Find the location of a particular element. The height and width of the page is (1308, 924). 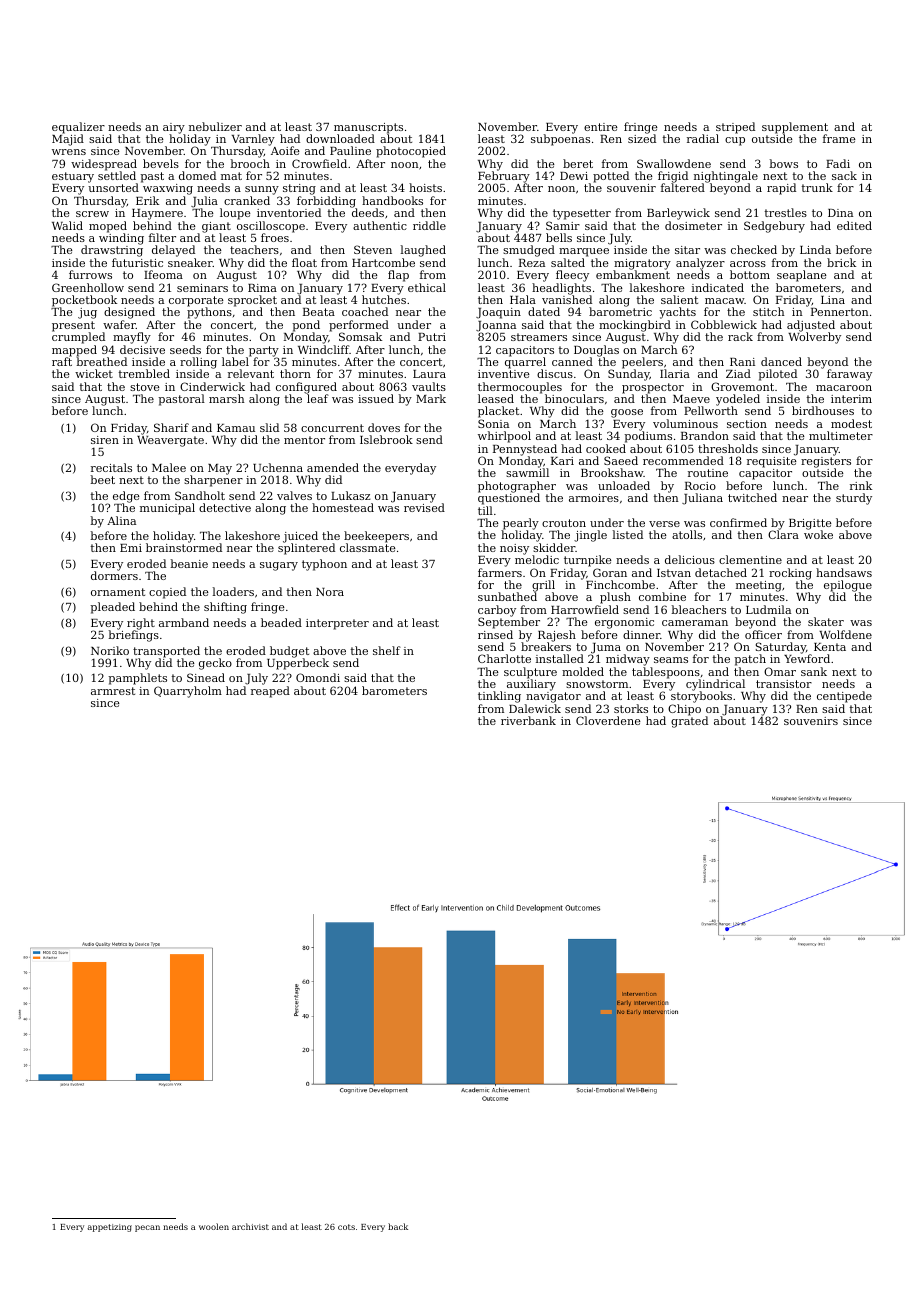

grated is located at coordinates (689, 722).
